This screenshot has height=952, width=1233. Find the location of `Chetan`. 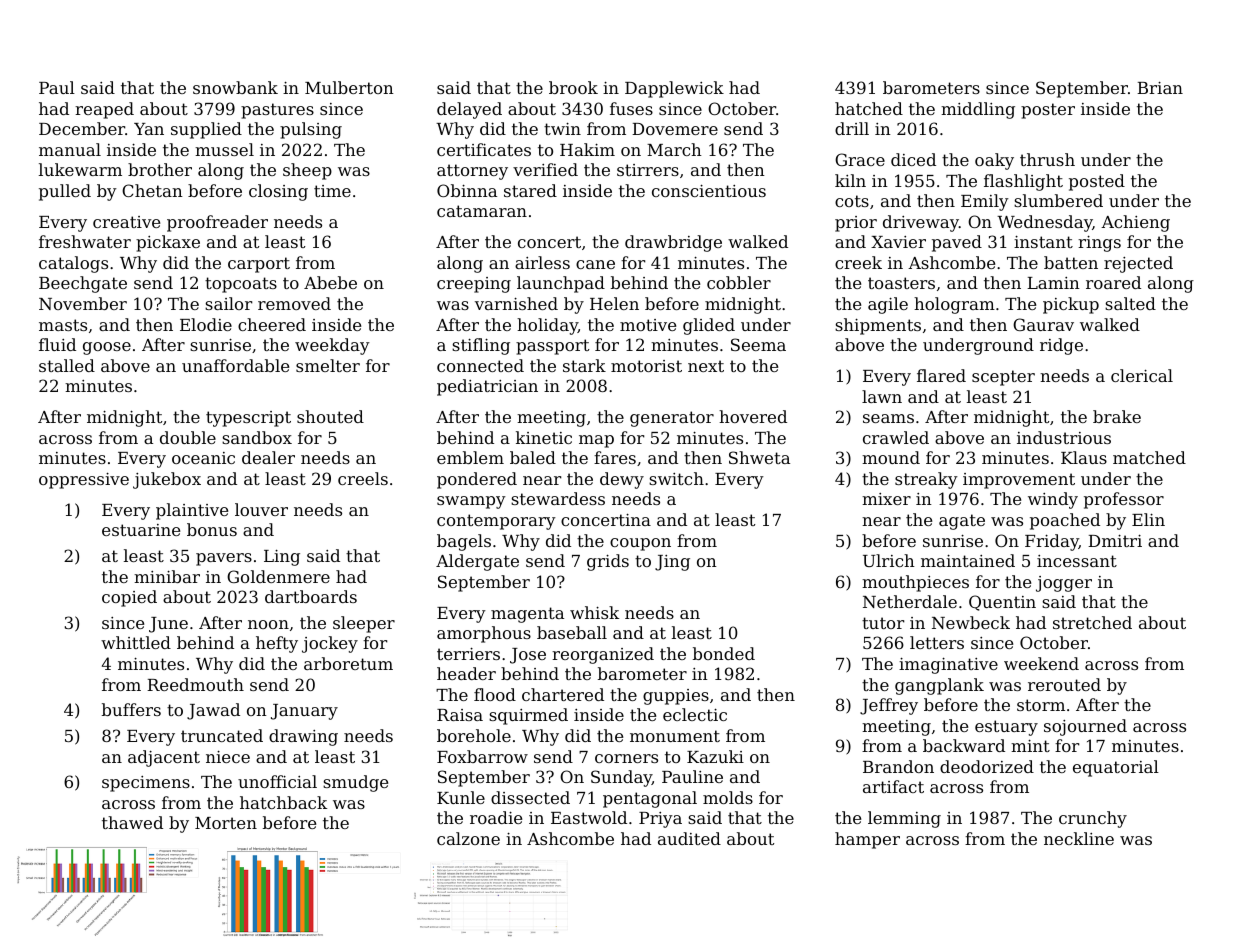

Chetan is located at coordinates (152, 190).
